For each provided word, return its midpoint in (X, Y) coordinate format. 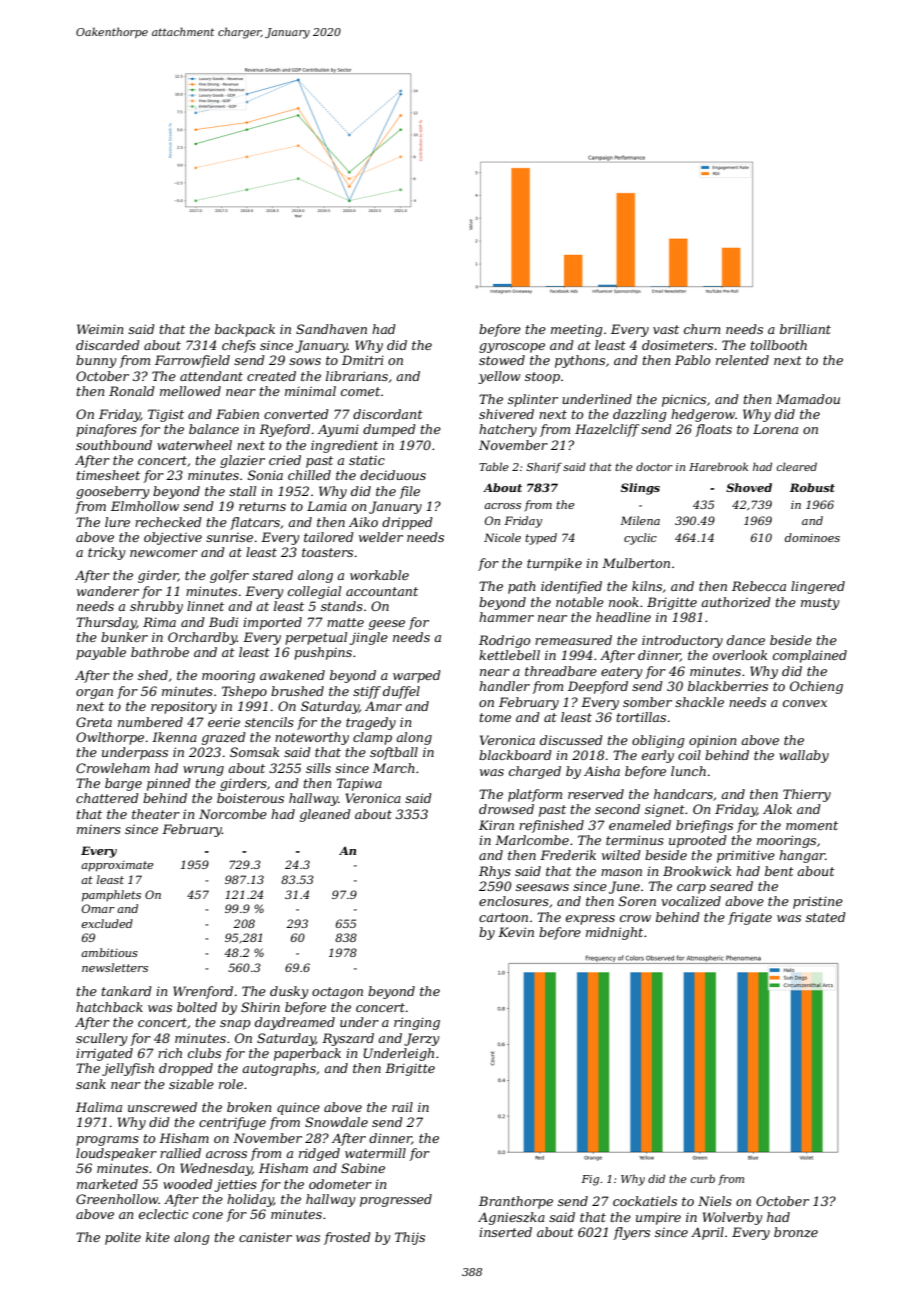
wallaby (804, 756)
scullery (101, 1039)
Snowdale (336, 1122)
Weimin (100, 329)
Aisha (602, 771)
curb (702, 1178)
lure (117, 522)
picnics (684, 400)
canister (265, 1237)
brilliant (805, 329)
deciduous (393, 475)
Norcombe (233, 814)
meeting (576, 330)
